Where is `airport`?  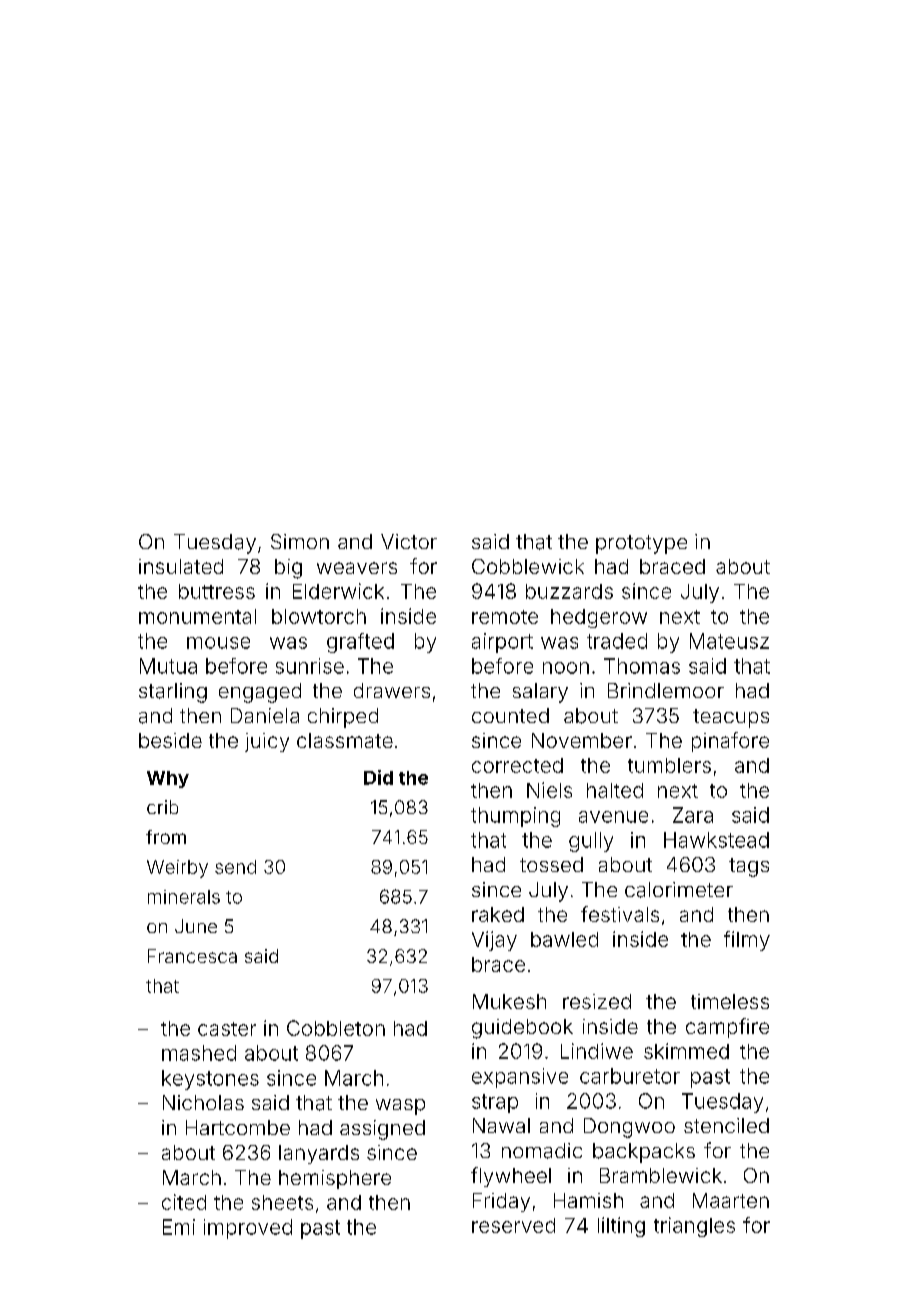 airport is located at coordinates (502, 643).
